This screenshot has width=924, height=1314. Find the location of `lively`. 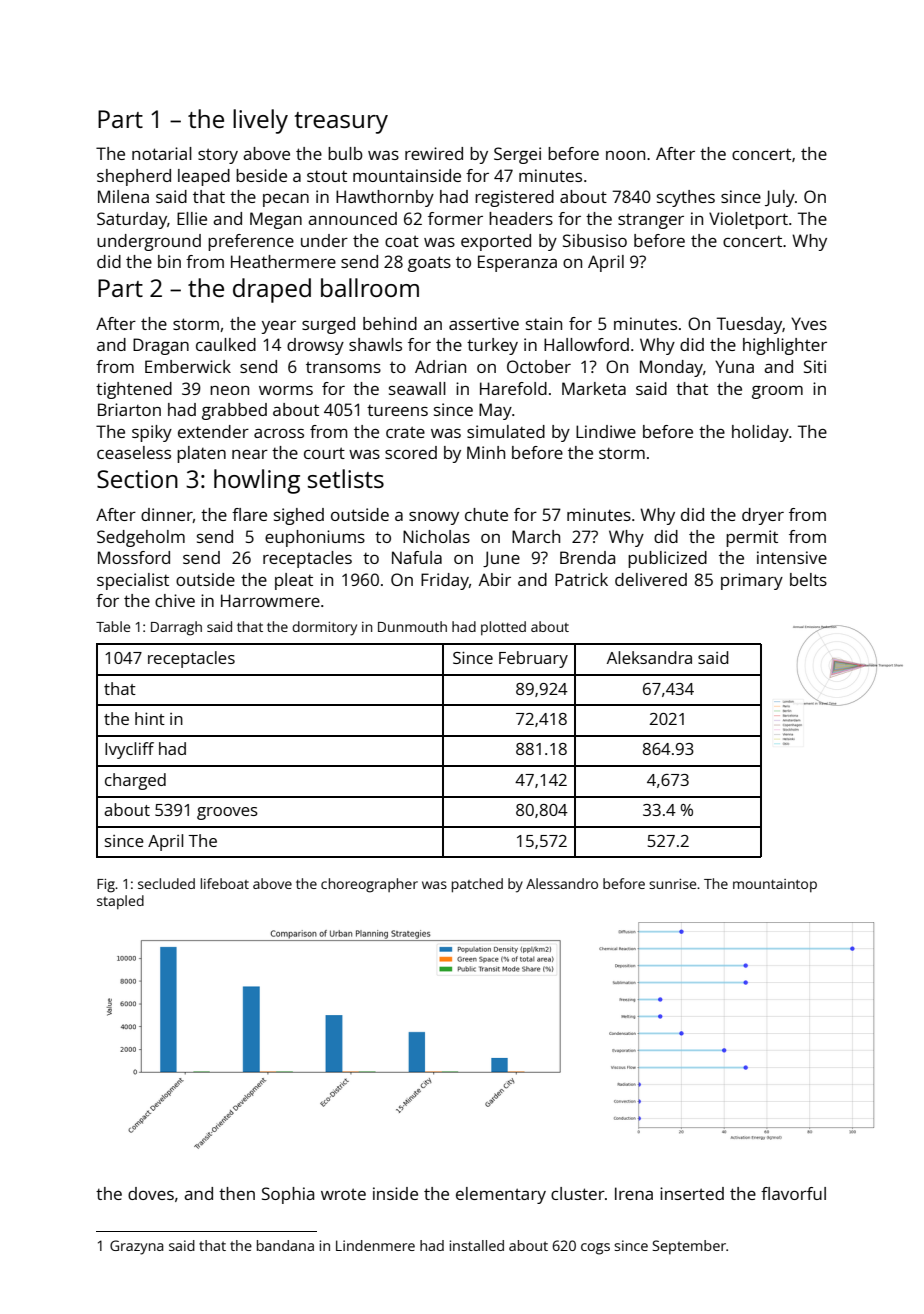

lively is located at coordinates (260, 121).
